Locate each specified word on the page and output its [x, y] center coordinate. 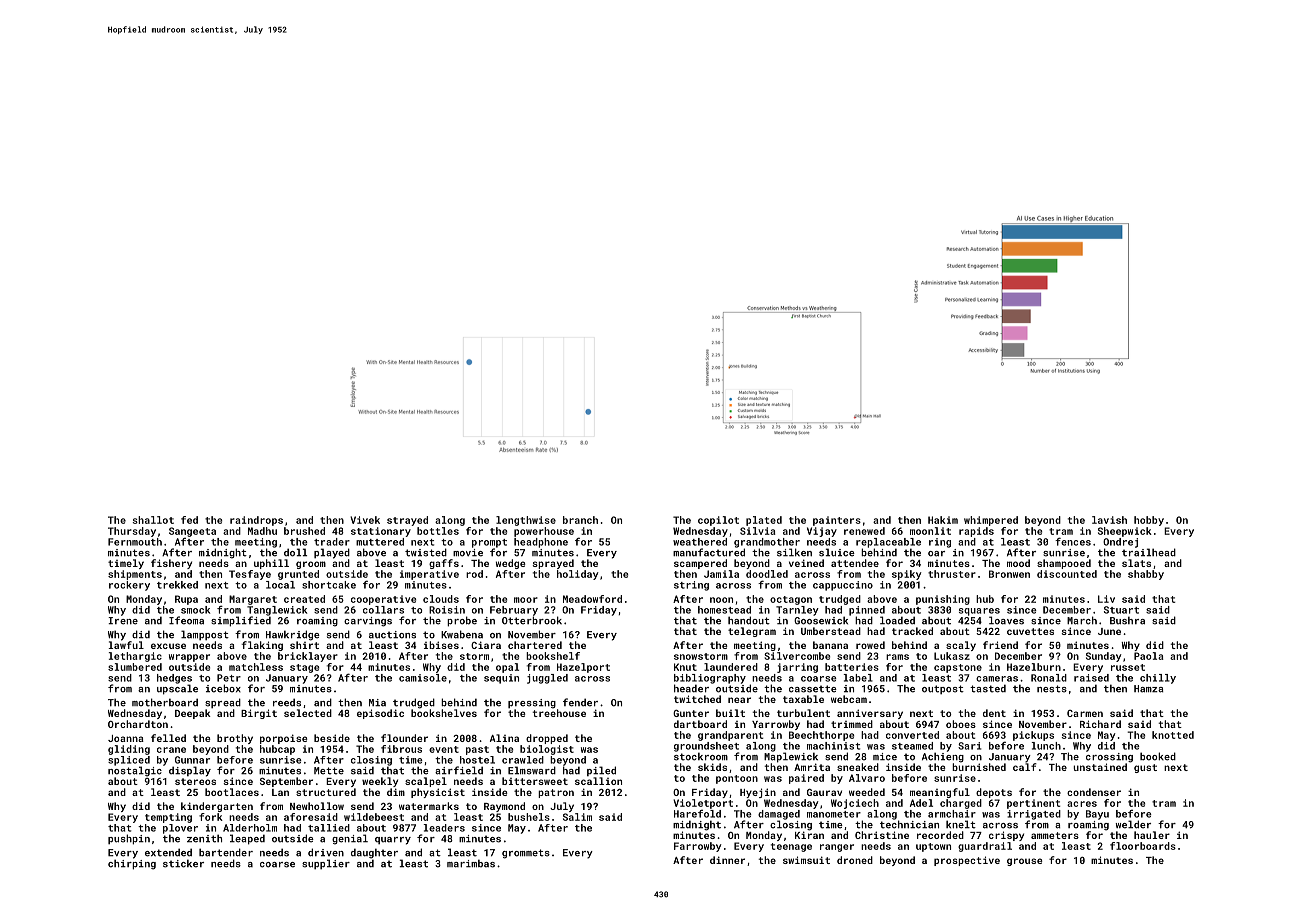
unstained [1100, 767]
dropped [547, 739]
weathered [700, 542]
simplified [241, 621]
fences [1073, 541]
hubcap [277, 750]
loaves [1006, 620]
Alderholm [250, 828]
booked [1158, 756]
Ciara [486, 645]
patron [556, 793]
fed [189, 520]
